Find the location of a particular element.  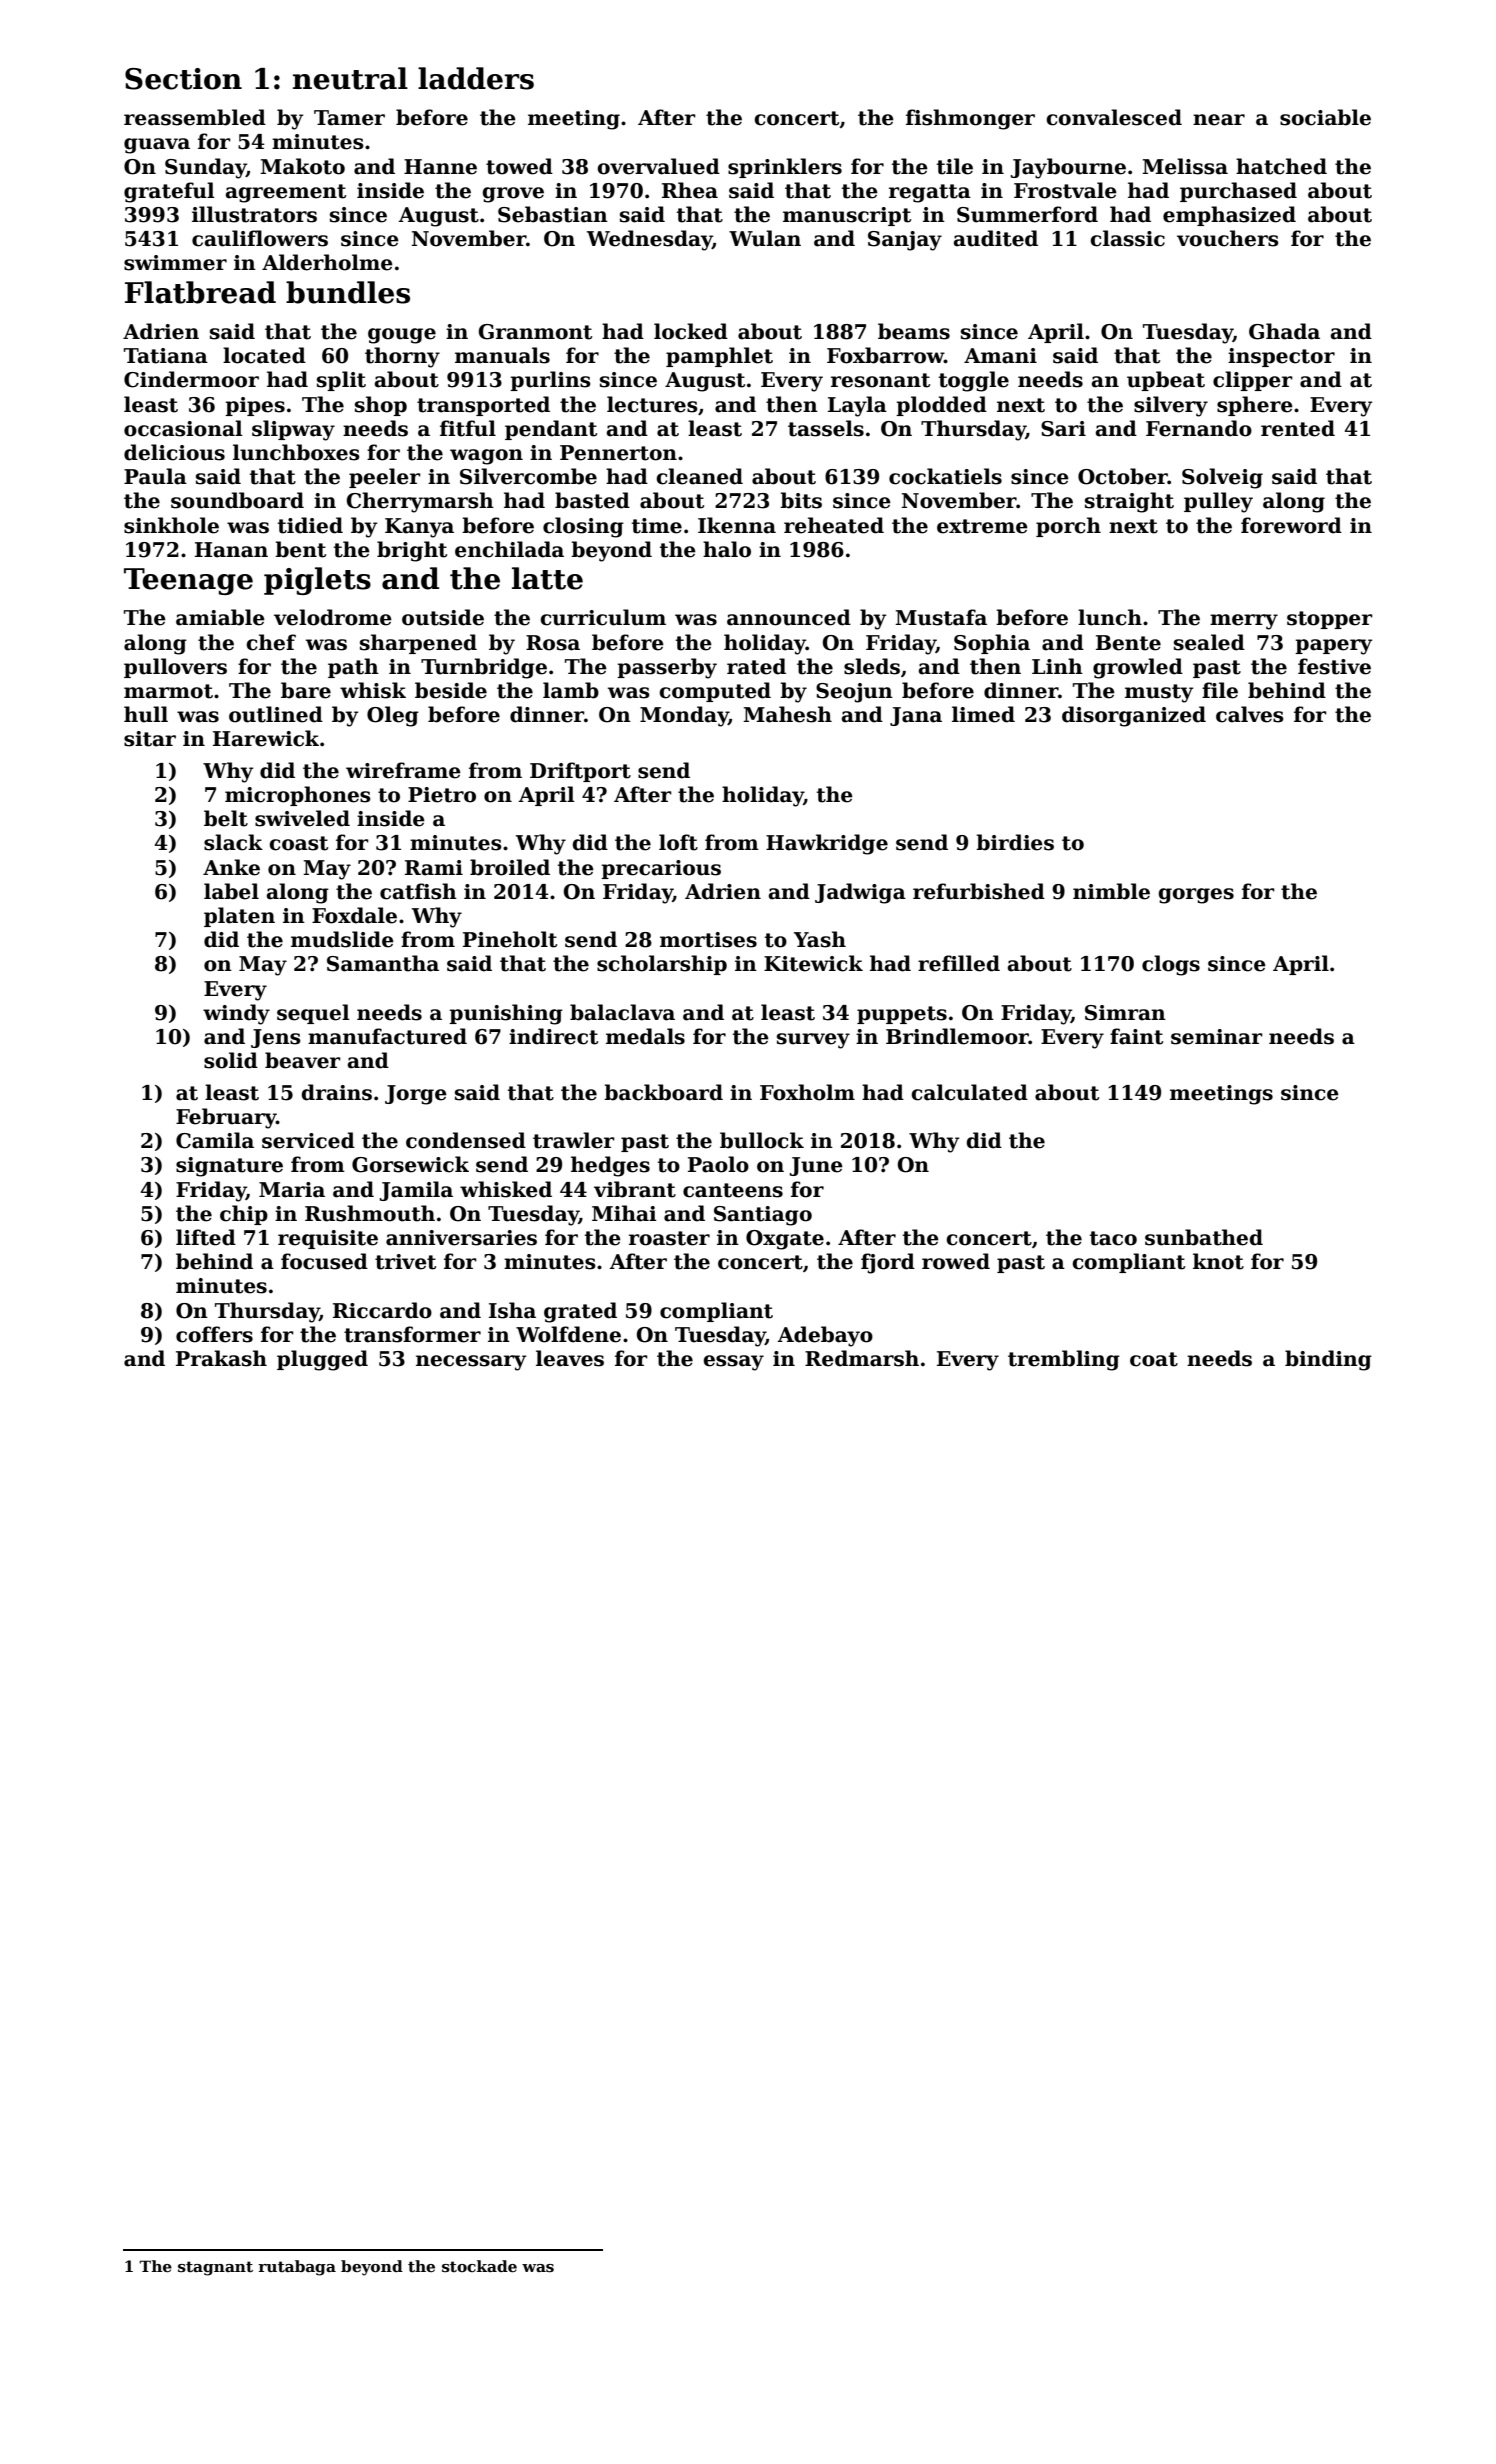

Rosa is located at coordinates (553, 643).
